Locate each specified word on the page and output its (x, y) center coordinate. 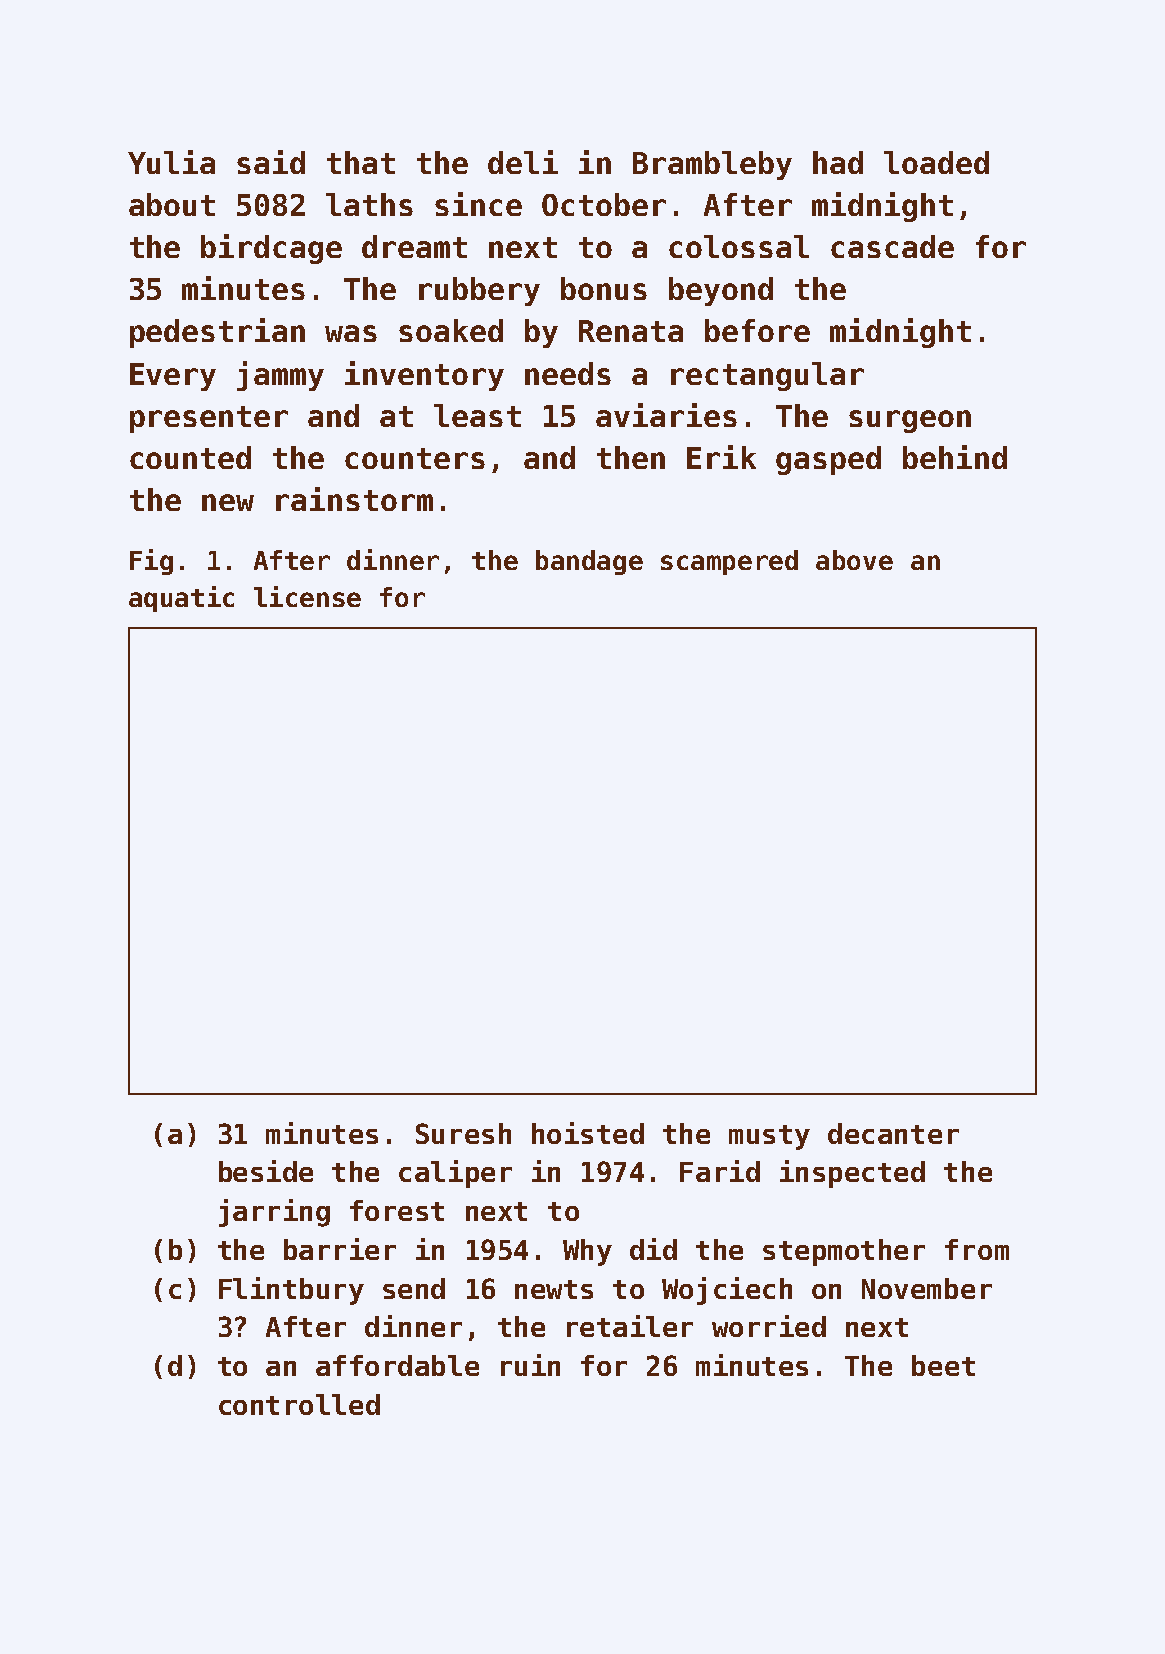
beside (266, 1171)
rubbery (479, 291)
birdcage (271, 249)
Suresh (463, 1133)
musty (769, 1137)
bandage (589, 562)
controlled (299, 1404)
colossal (739, 246)
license (307, 596)
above (854, 560)
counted (190, 457)
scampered (729, 562)
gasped (828, 460)
